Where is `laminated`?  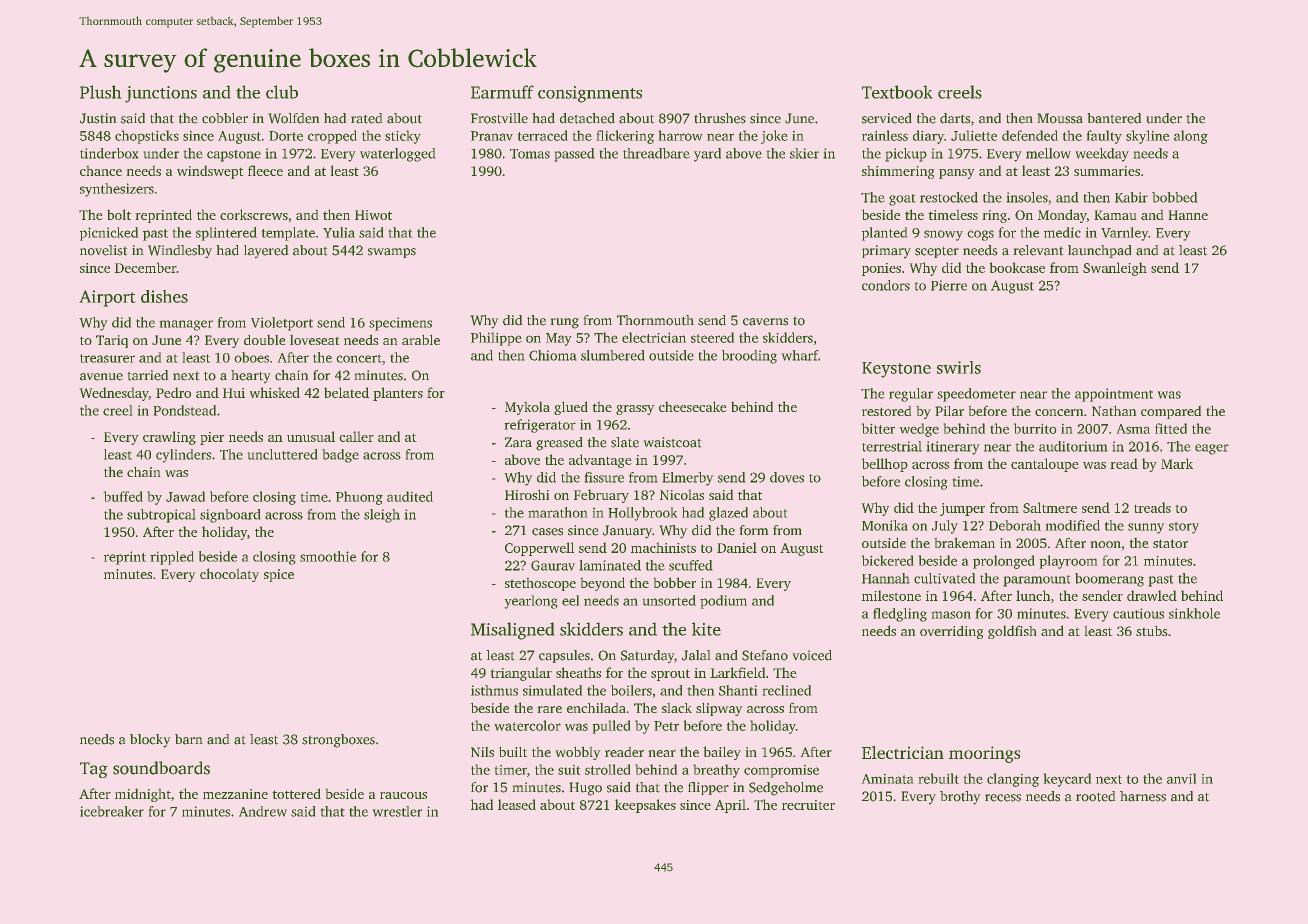 laminated is located at coordinates (610, 565).
